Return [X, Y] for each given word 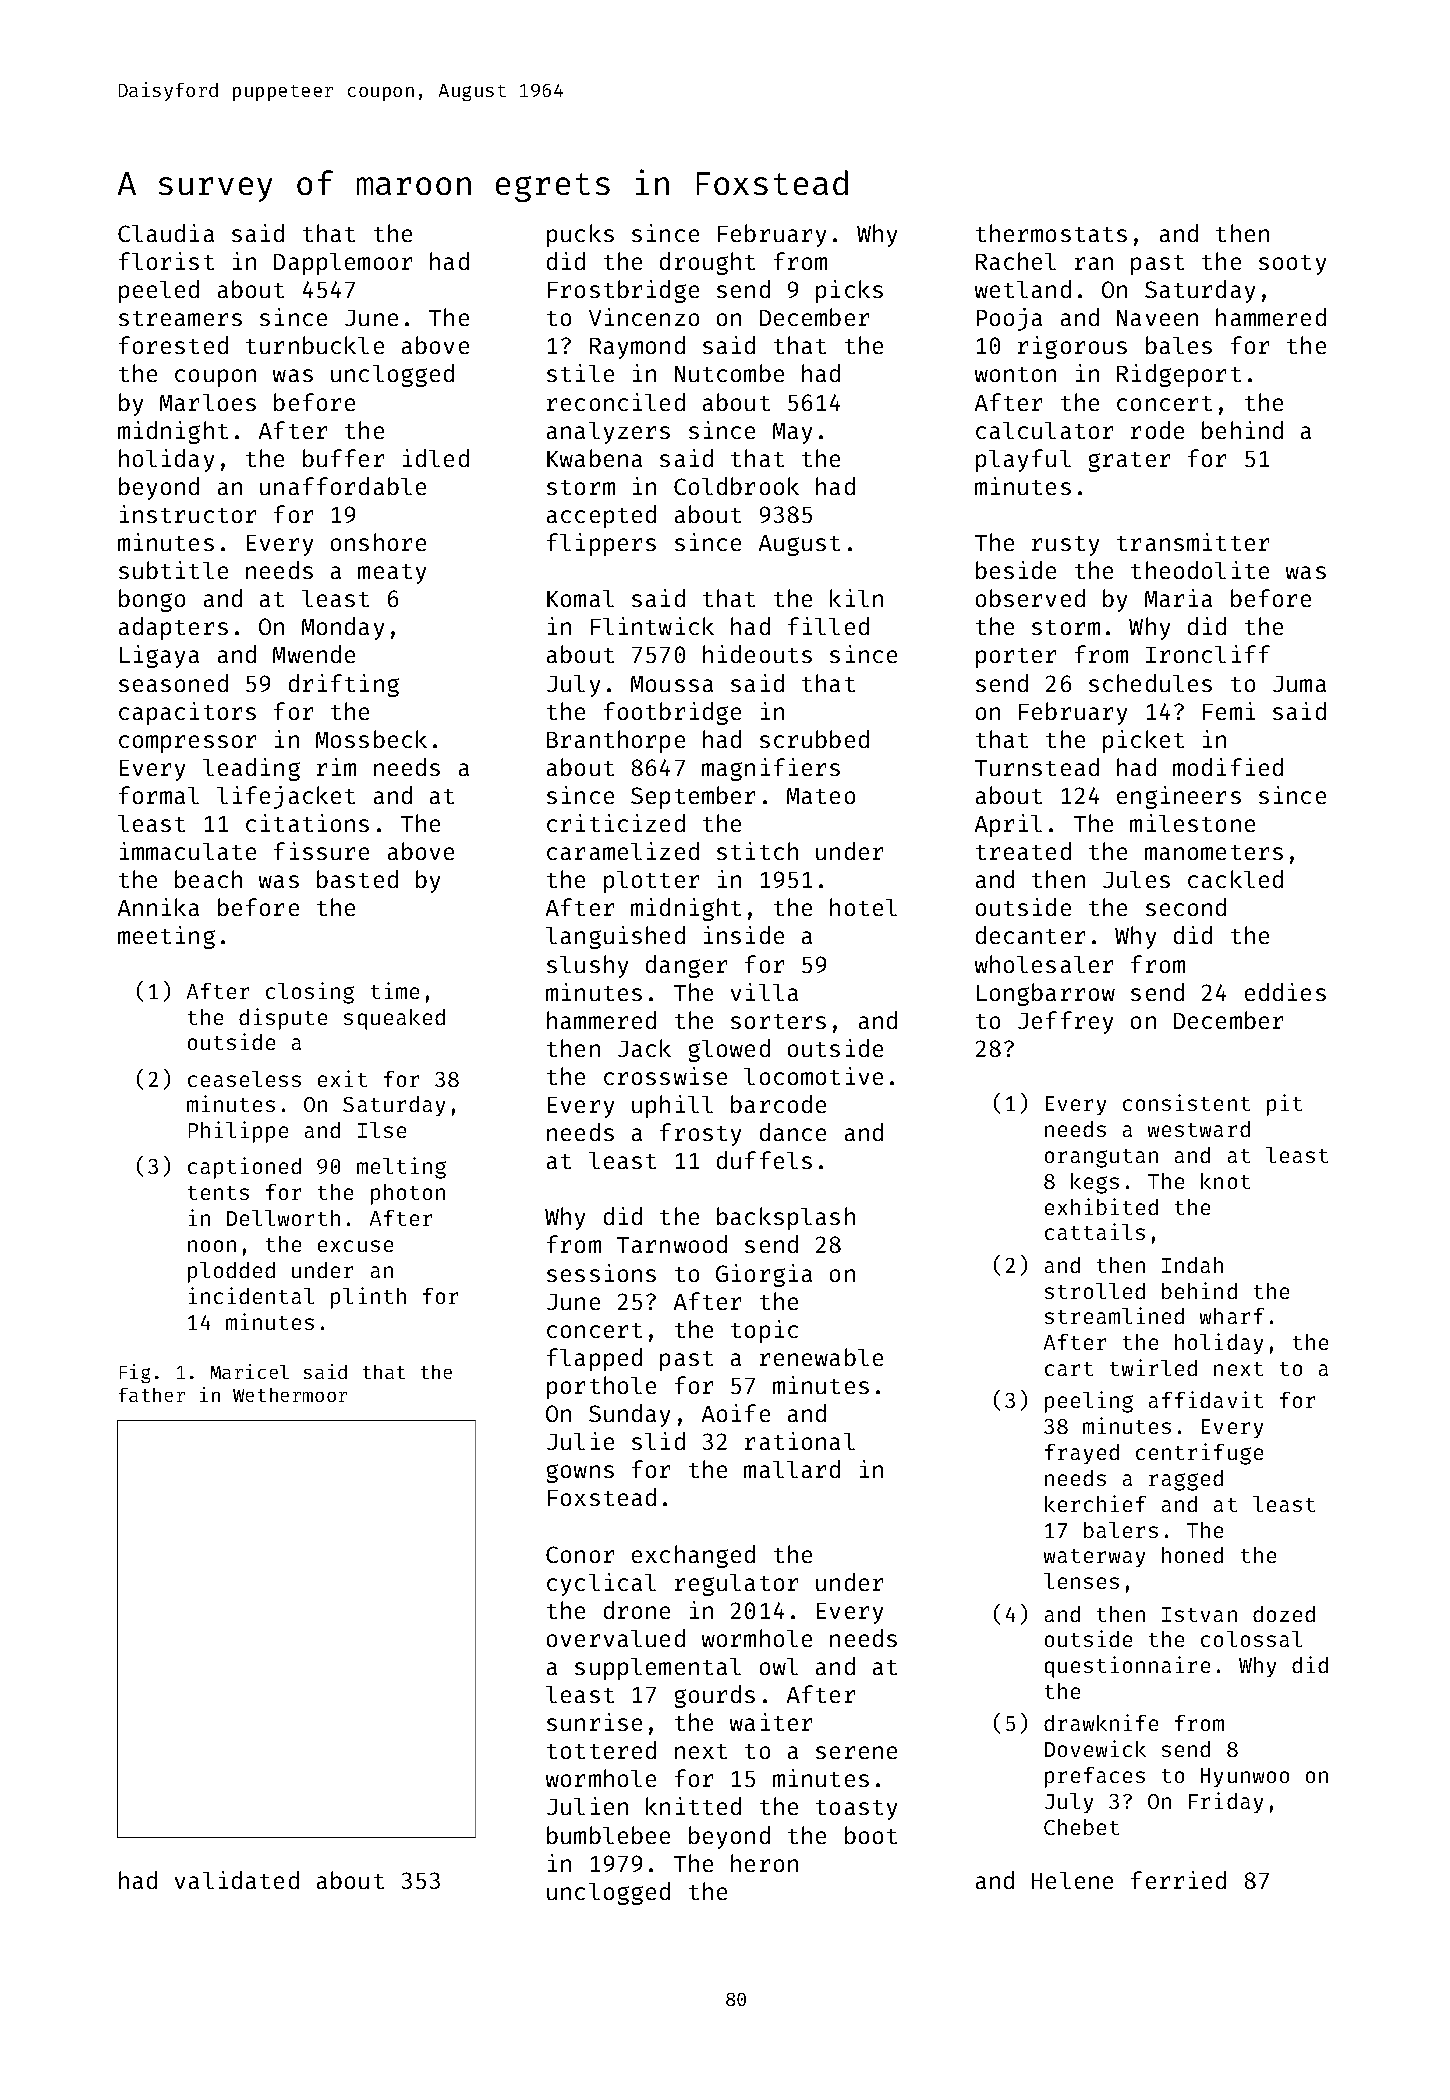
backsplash [786, 1218]
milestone [1192, 823]
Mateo [821, 796]
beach [208, 879]
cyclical [601, 1584]
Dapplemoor [343, 264]
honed [1192, 1555]
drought [707, 263]
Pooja [1009, 319]
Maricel [250, 1371]
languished [615, 937]
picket [1143, 741]
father [152, 1395]
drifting [344, 685]
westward [1199, 1129]
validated [237, 1880]
